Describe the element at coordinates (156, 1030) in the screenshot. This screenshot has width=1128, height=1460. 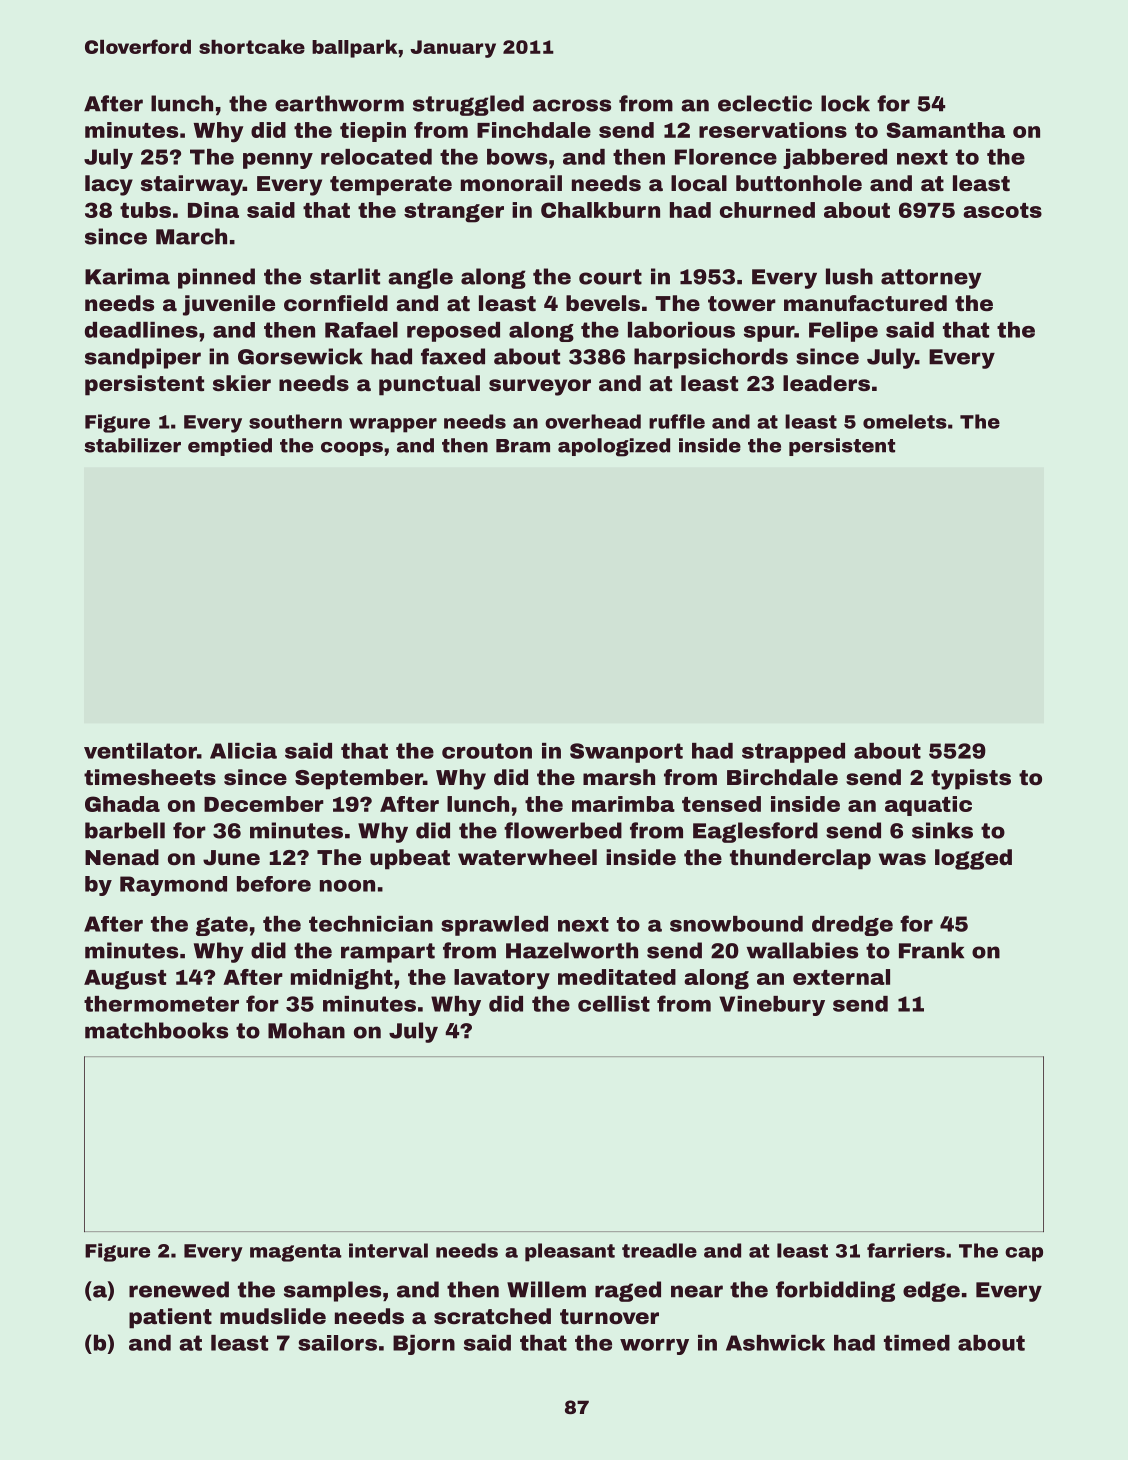
I see `matchbooks` at that location.
